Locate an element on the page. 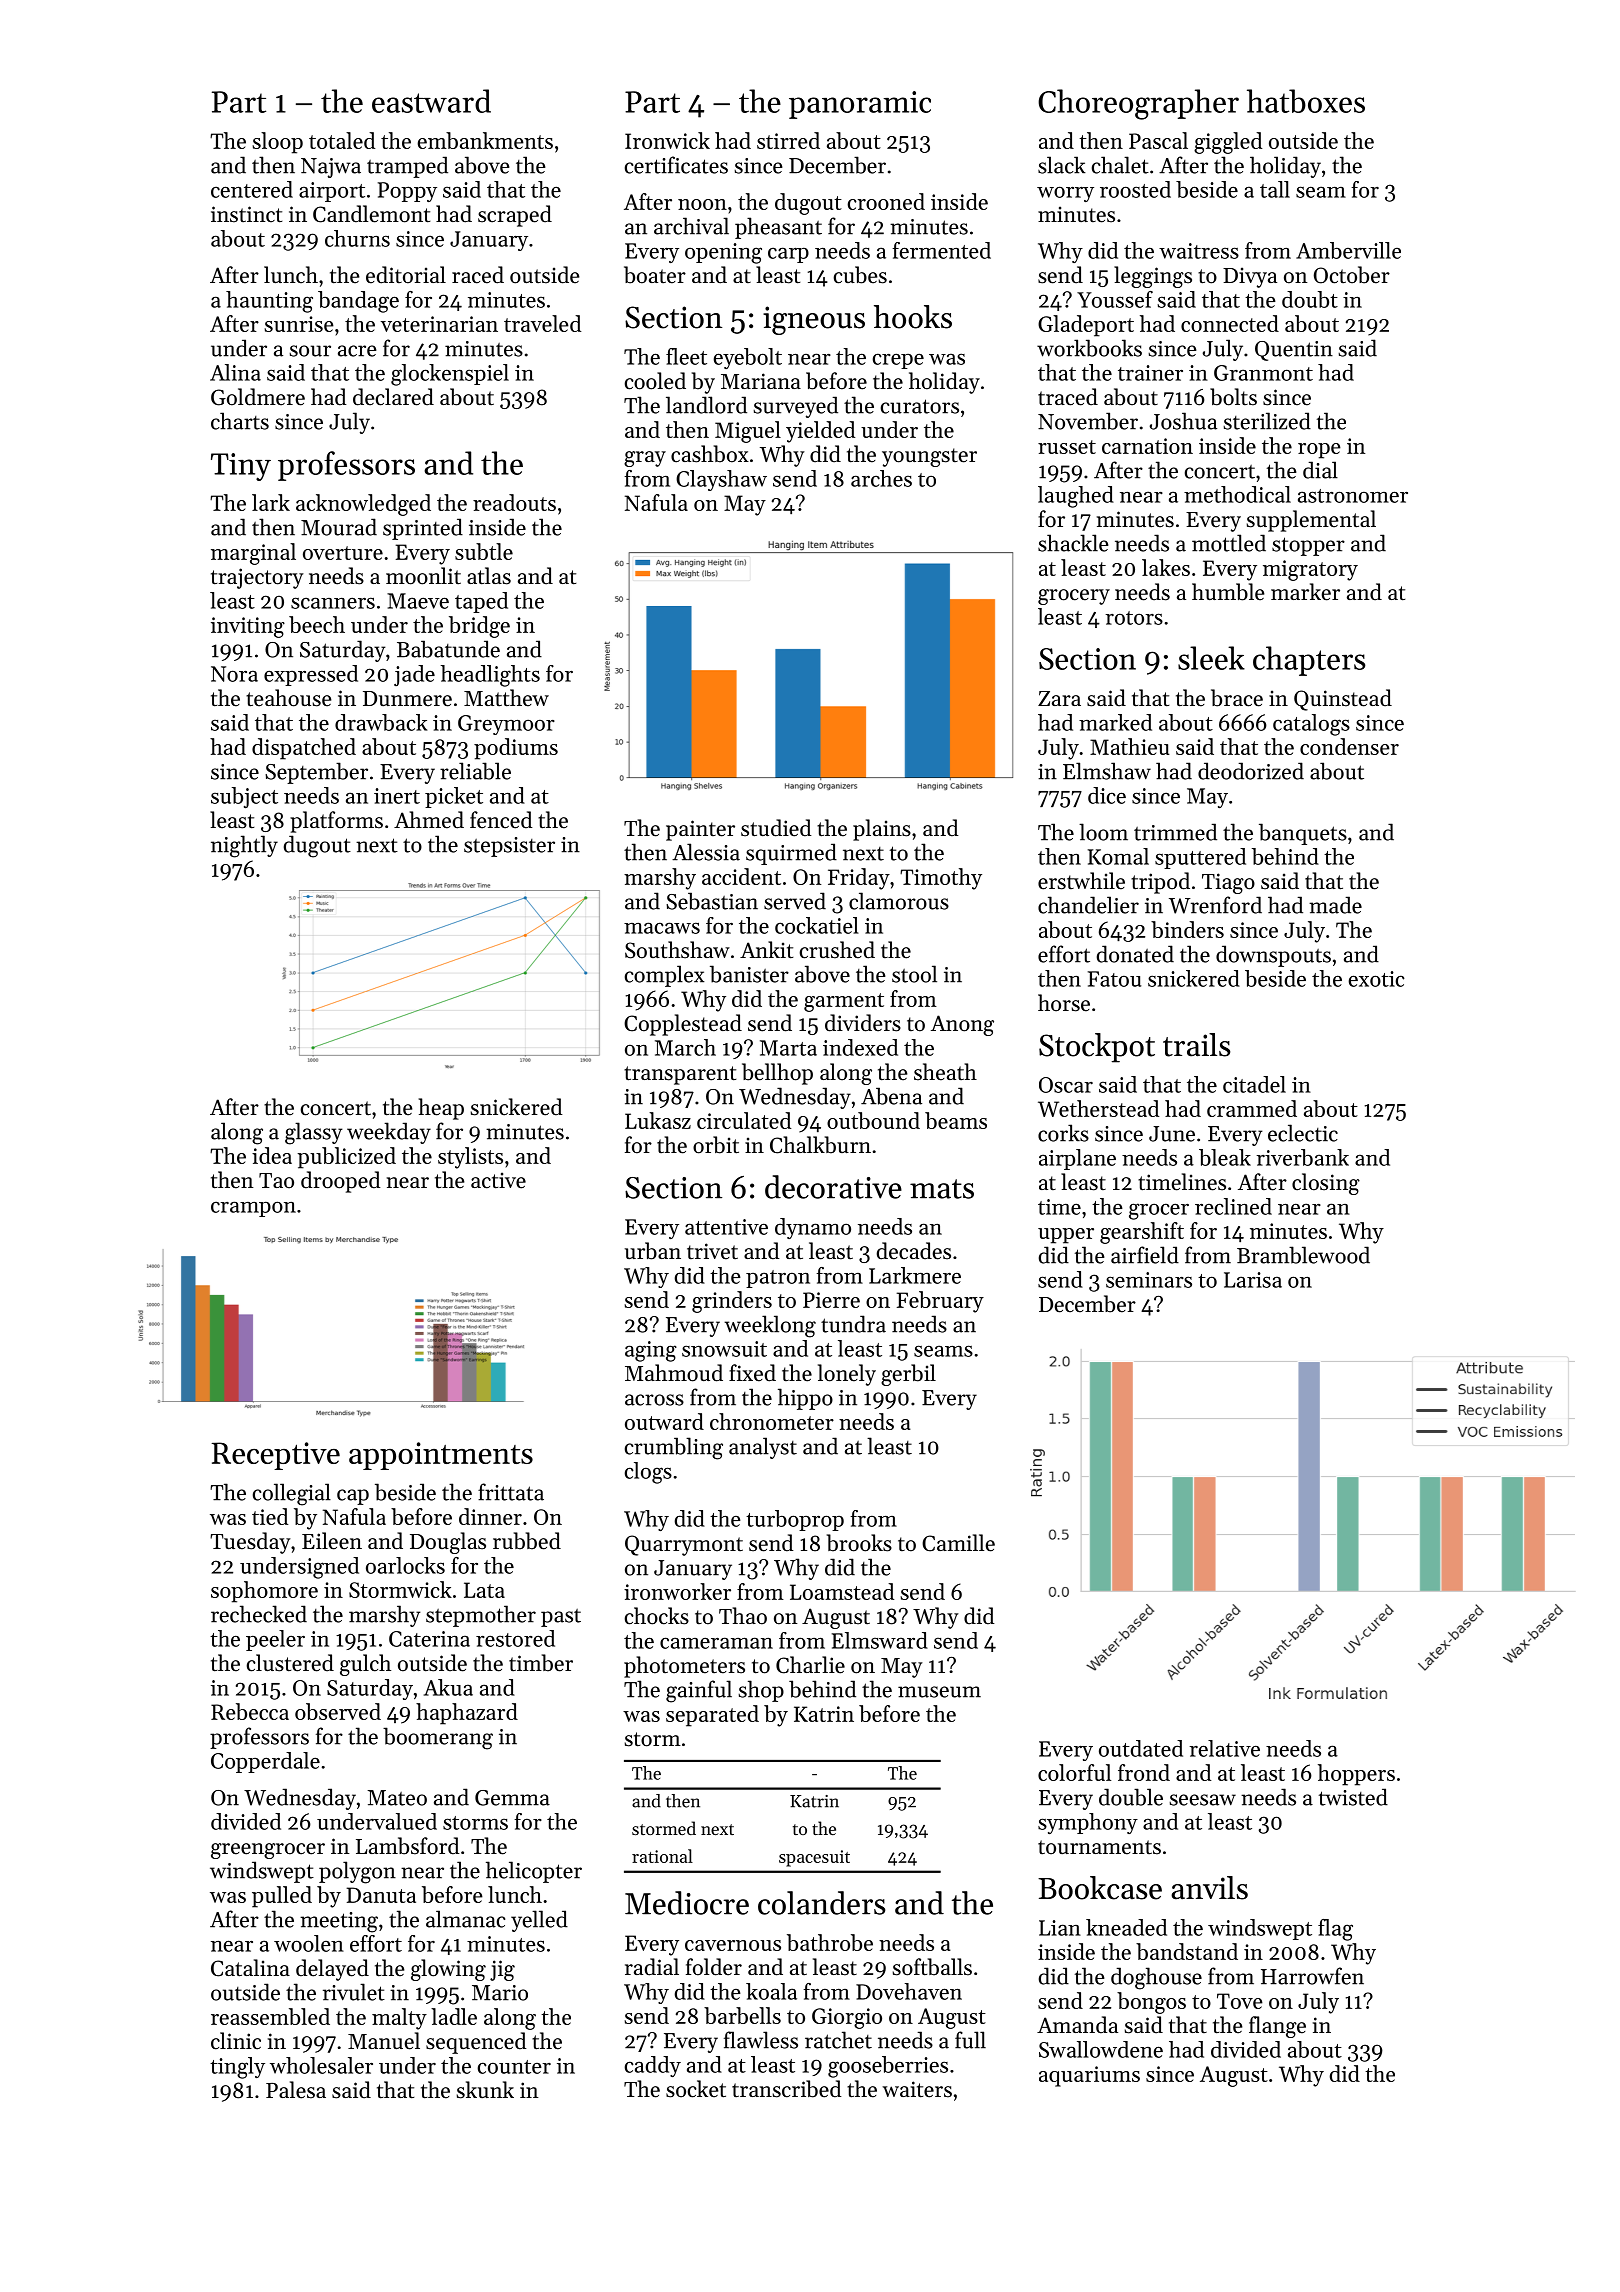 The image size is (1620, 2292). idea is located at coordinates (272, 1155).
